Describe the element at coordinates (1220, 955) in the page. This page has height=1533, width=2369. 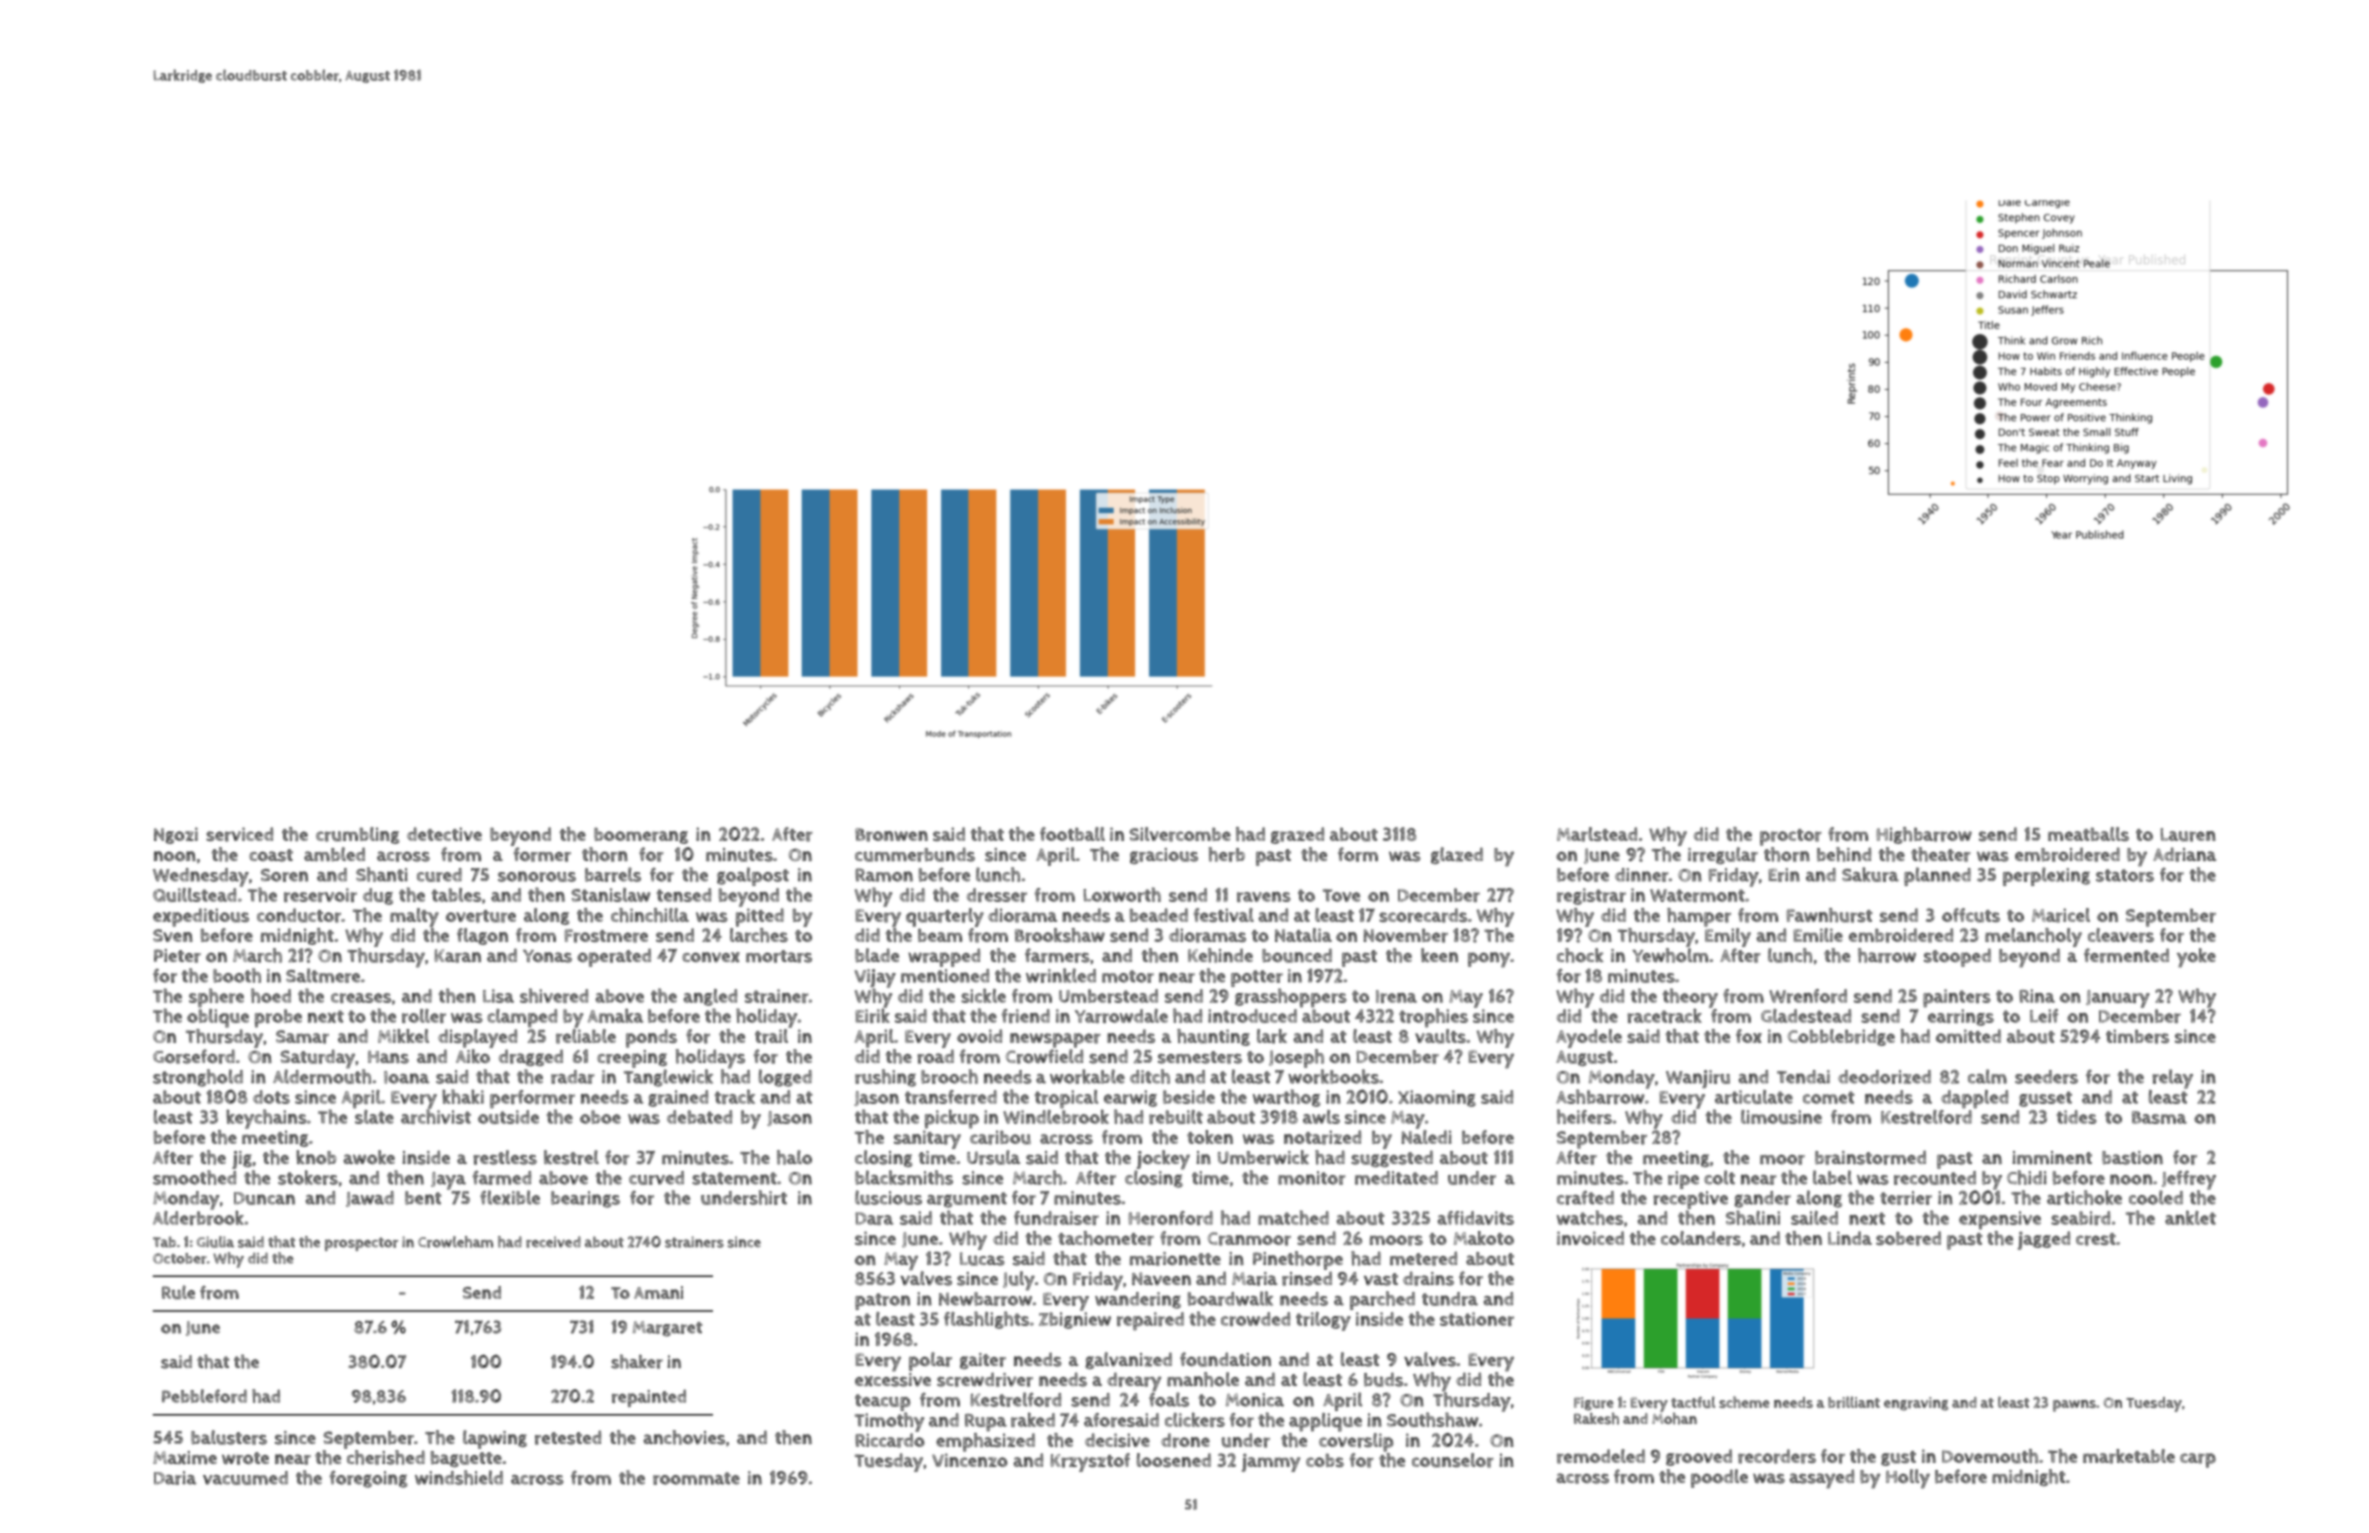
I see `Kehinde` at that location.
